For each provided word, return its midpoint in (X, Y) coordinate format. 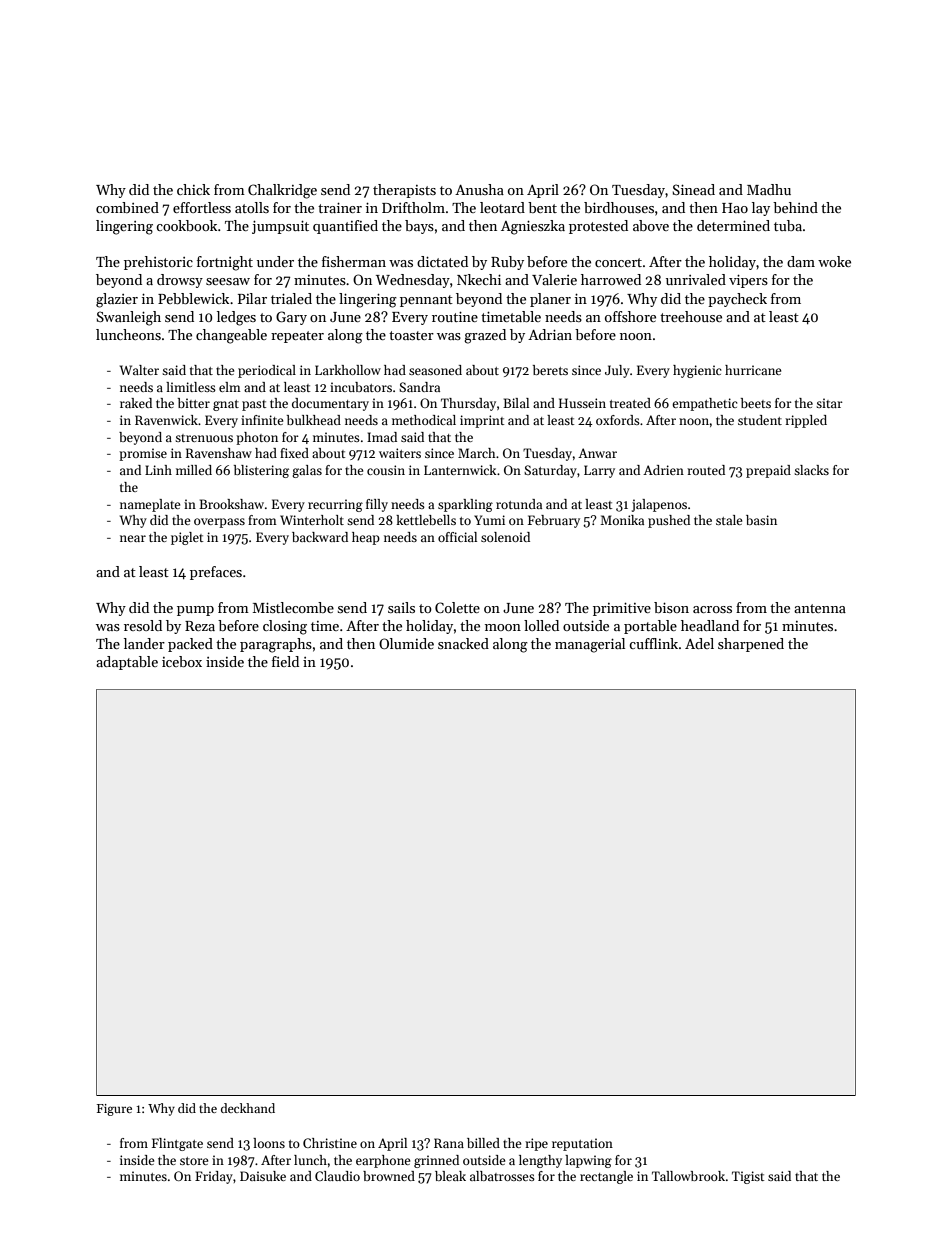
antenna (820, 608)
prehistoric (158, 263)
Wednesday (413, 281)
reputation (582, 1144)
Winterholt (312, 520)
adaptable (127, 663)
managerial (590, 645)
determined (733, 225)
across (712, 609)
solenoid (505, 537)
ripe (536, 1144)
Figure (114, 1110)
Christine (330, 1143)
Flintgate (177, 1144)
